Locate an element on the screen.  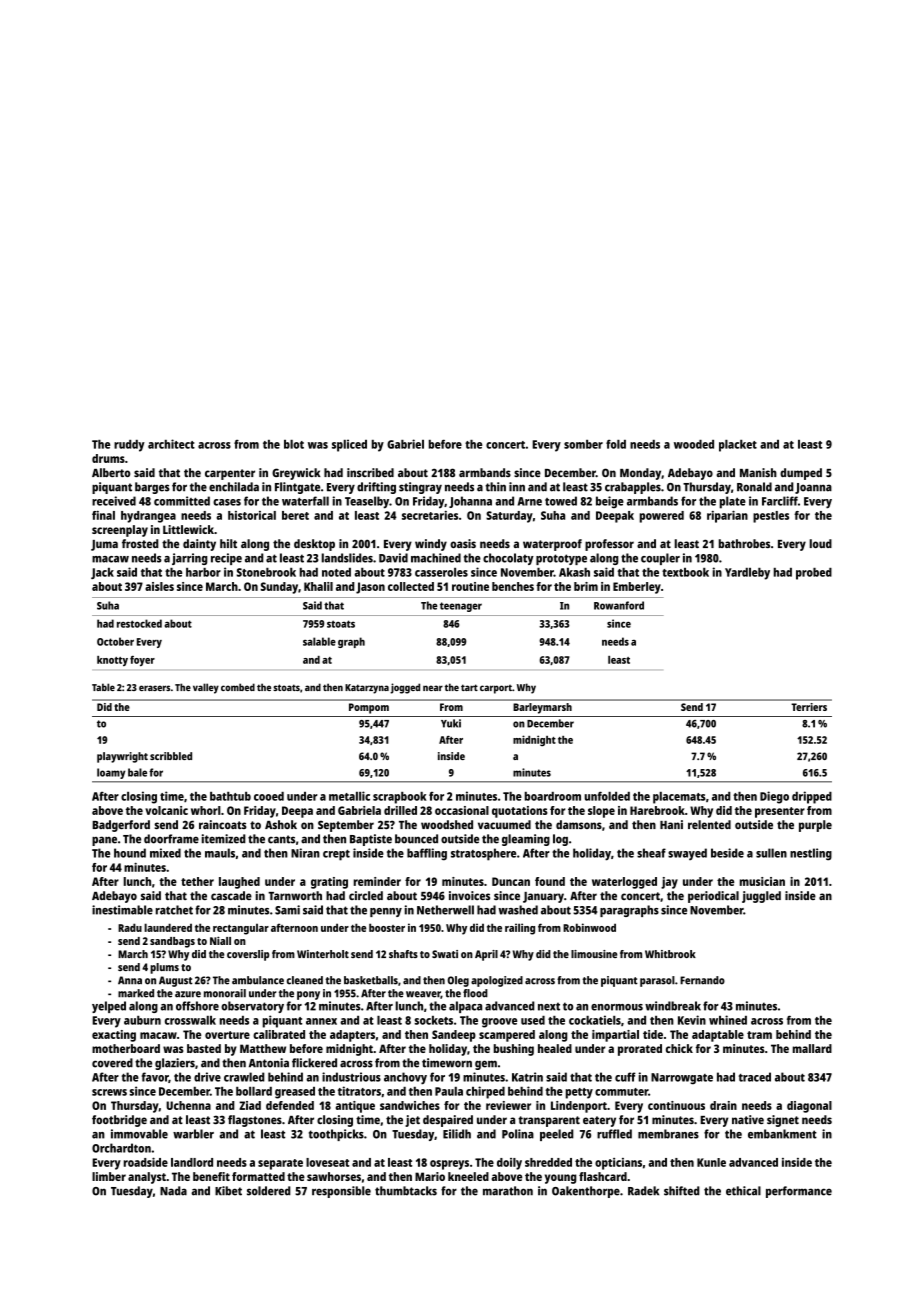
mallard is located at coordinates (812, 1048).
